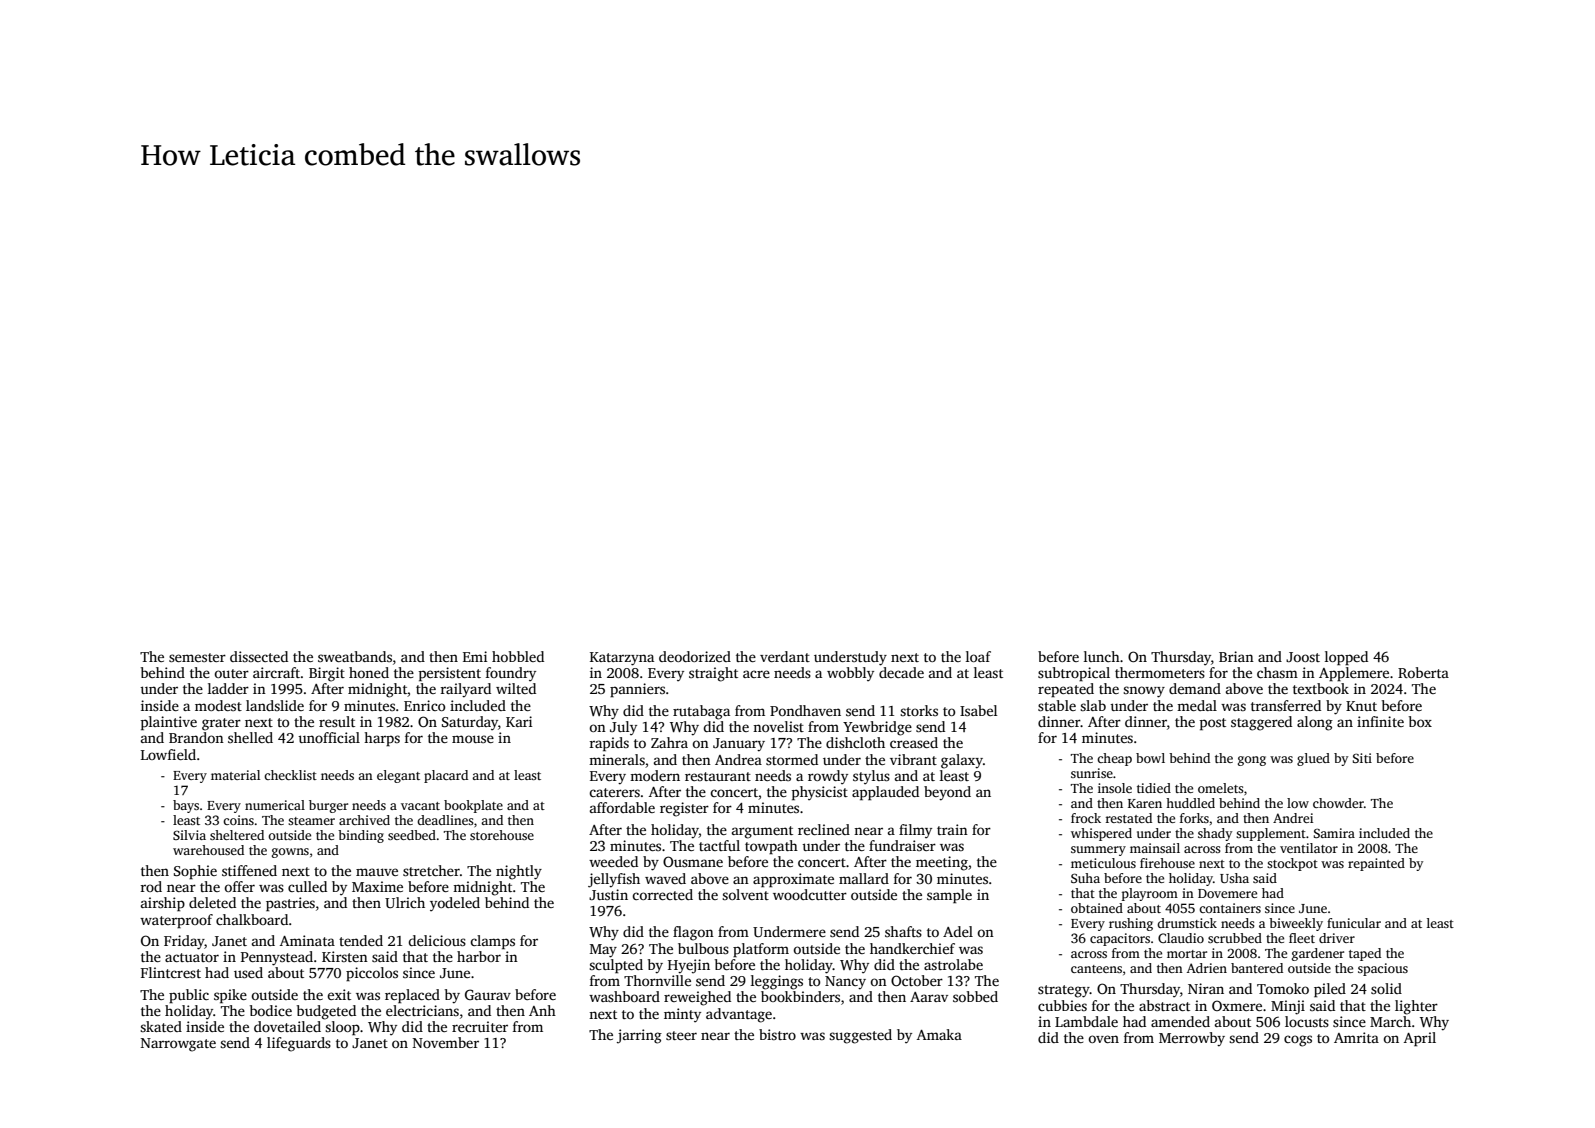 This page has height=1128, width=1595. Describe the element at coordinates (1354, 674) in the page. I see `Applemere` at that location.
